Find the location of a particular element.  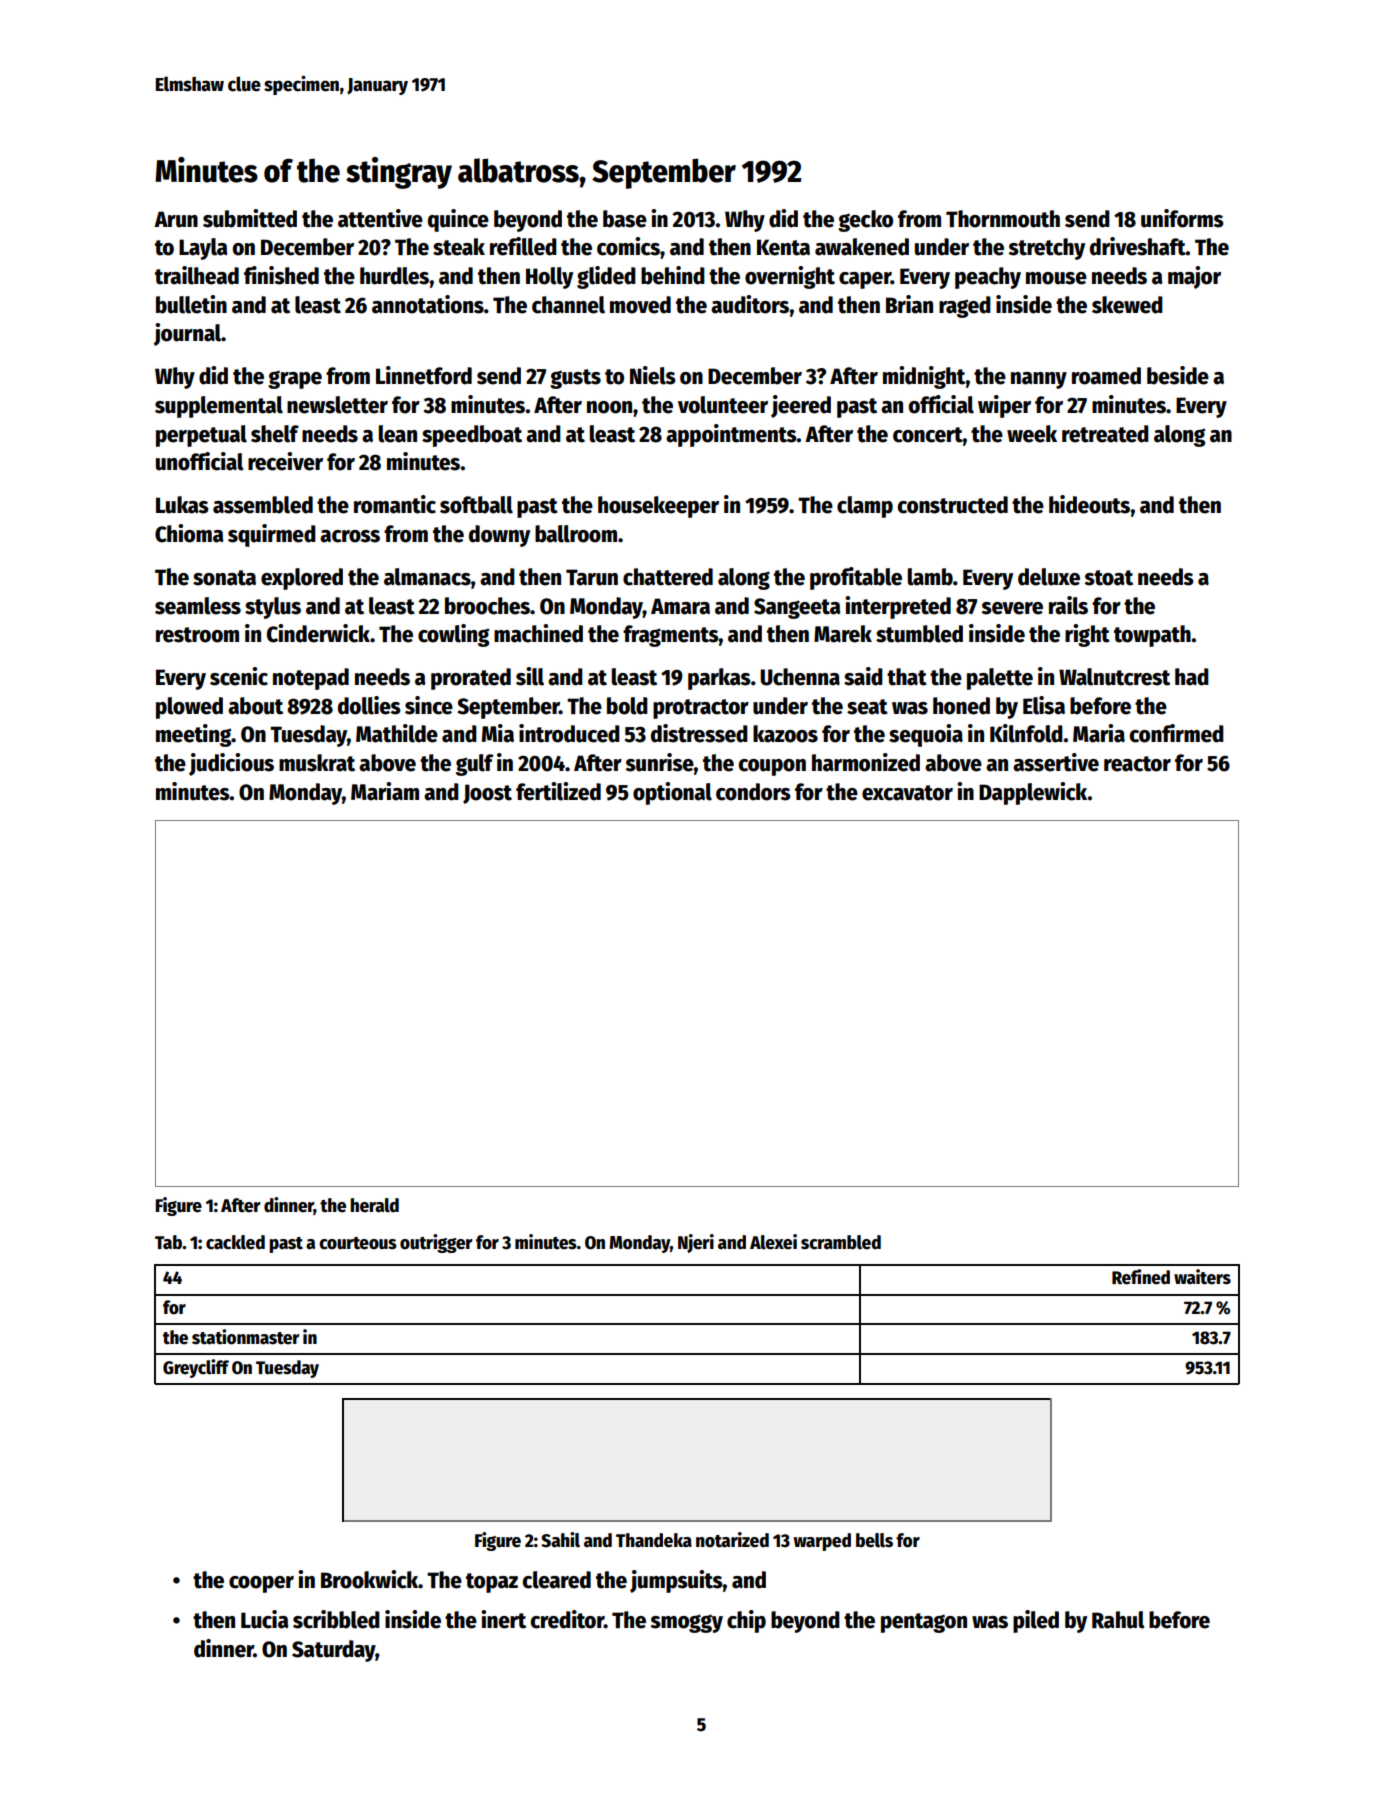

Rahul is located at coordinates (1118, 1620).
